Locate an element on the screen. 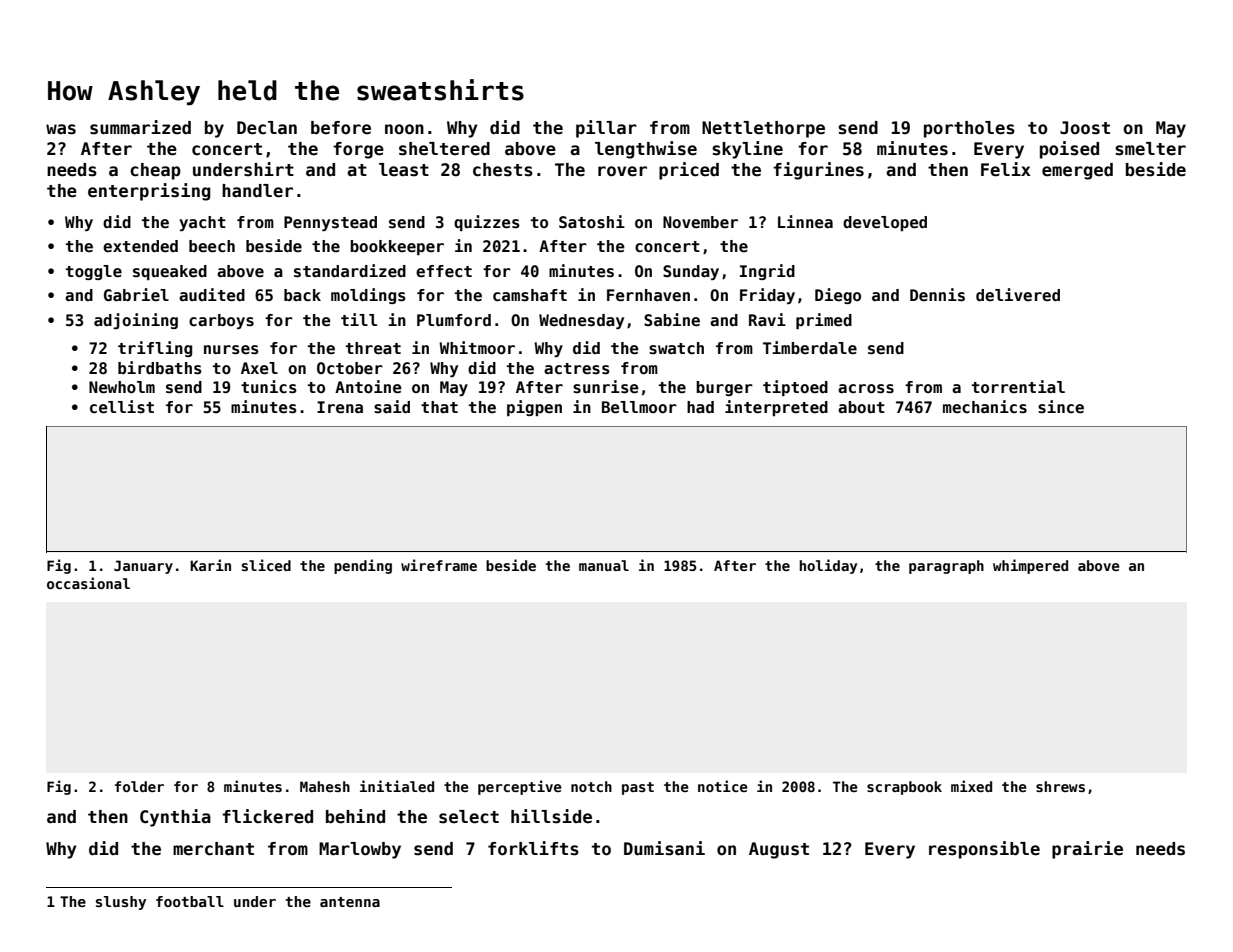 This screenshot has height=952, width=1233. pending is located at coordinates (363, 566).
